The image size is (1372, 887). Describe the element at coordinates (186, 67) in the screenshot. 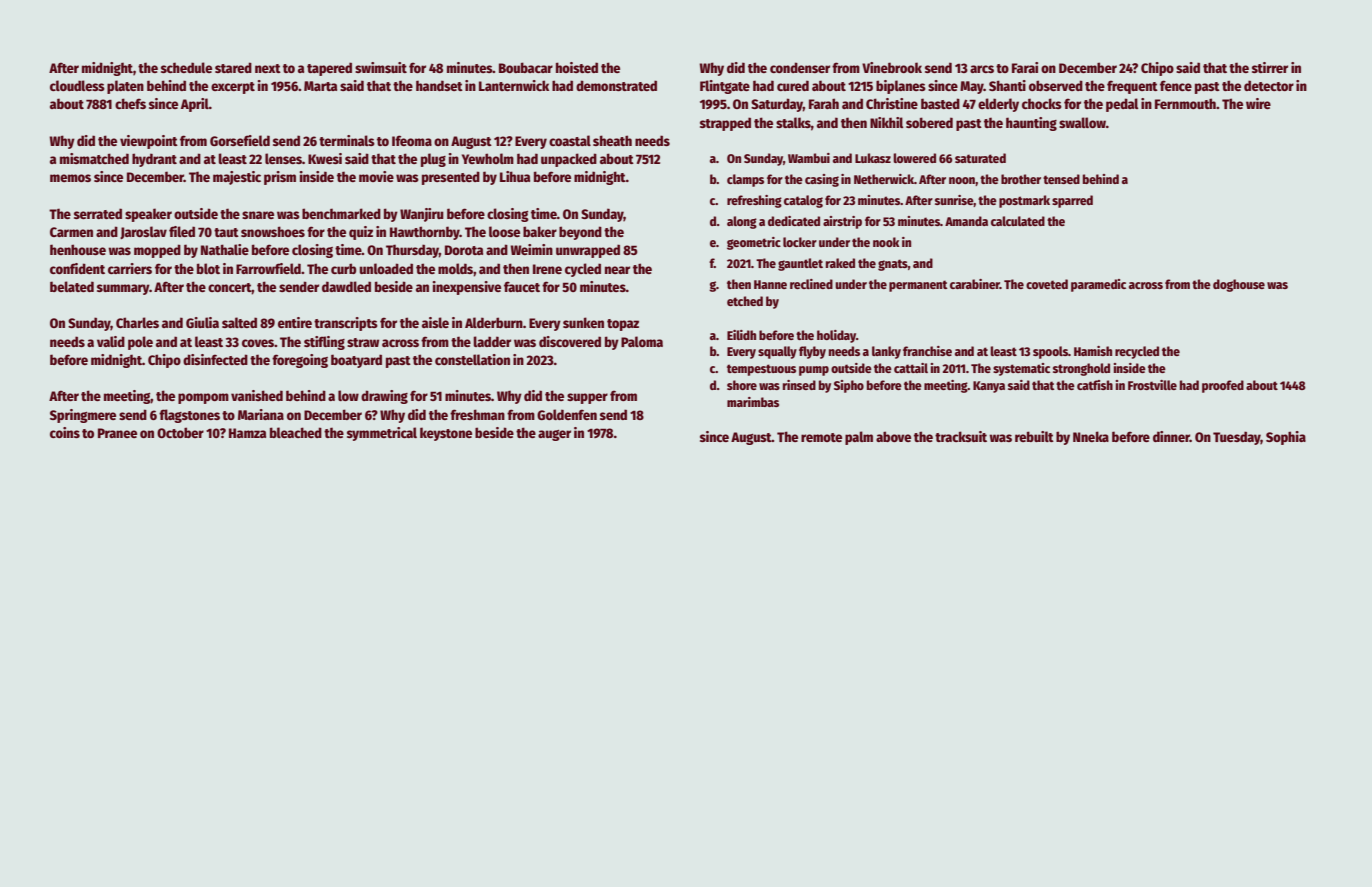

I see `schedule` at that location.
